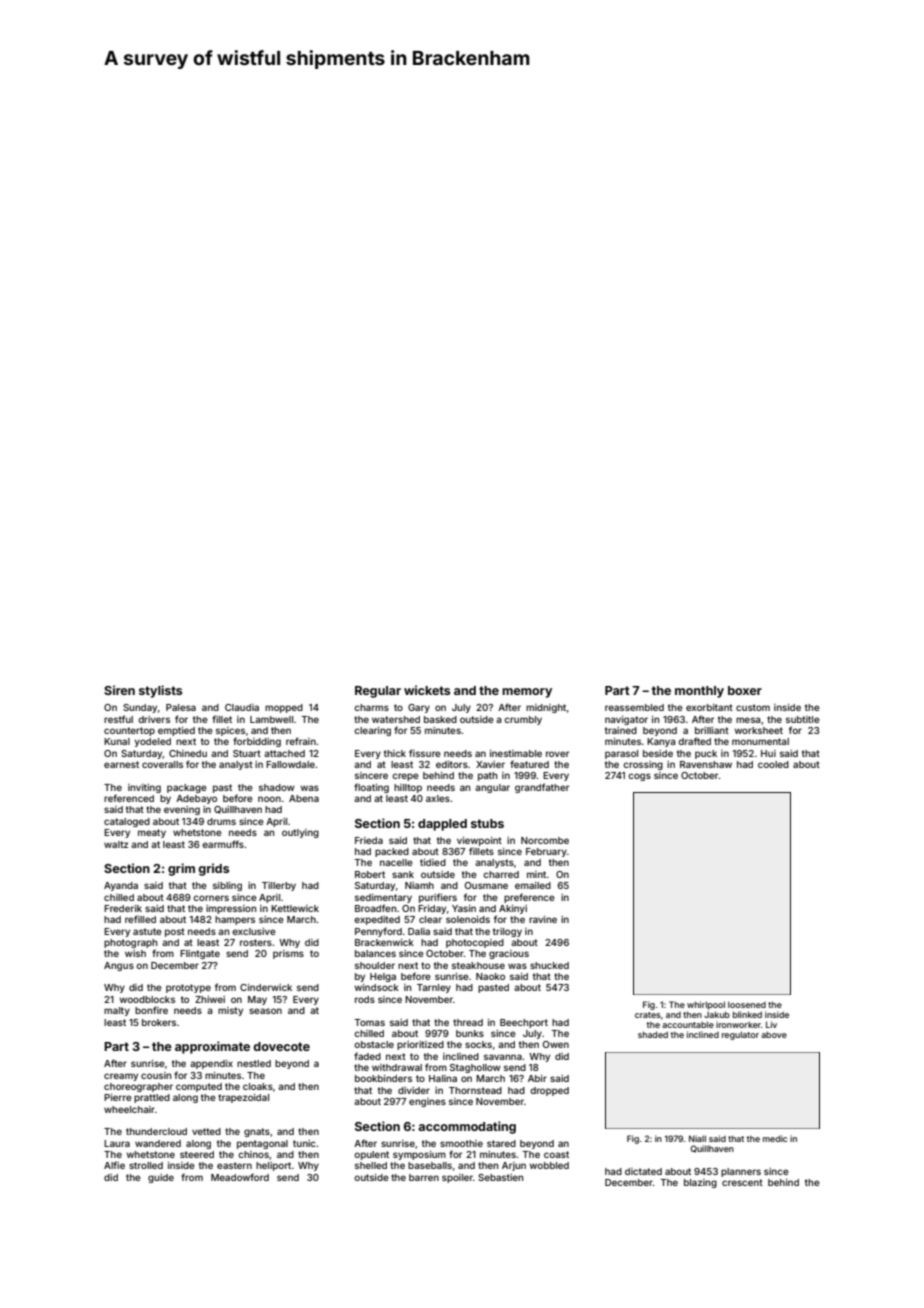 This screenshot has width=924, height=1308. What do you see at coordinates (773, 764) in the screenshot?
I see `cooled` at bounding box center [773, 764].
